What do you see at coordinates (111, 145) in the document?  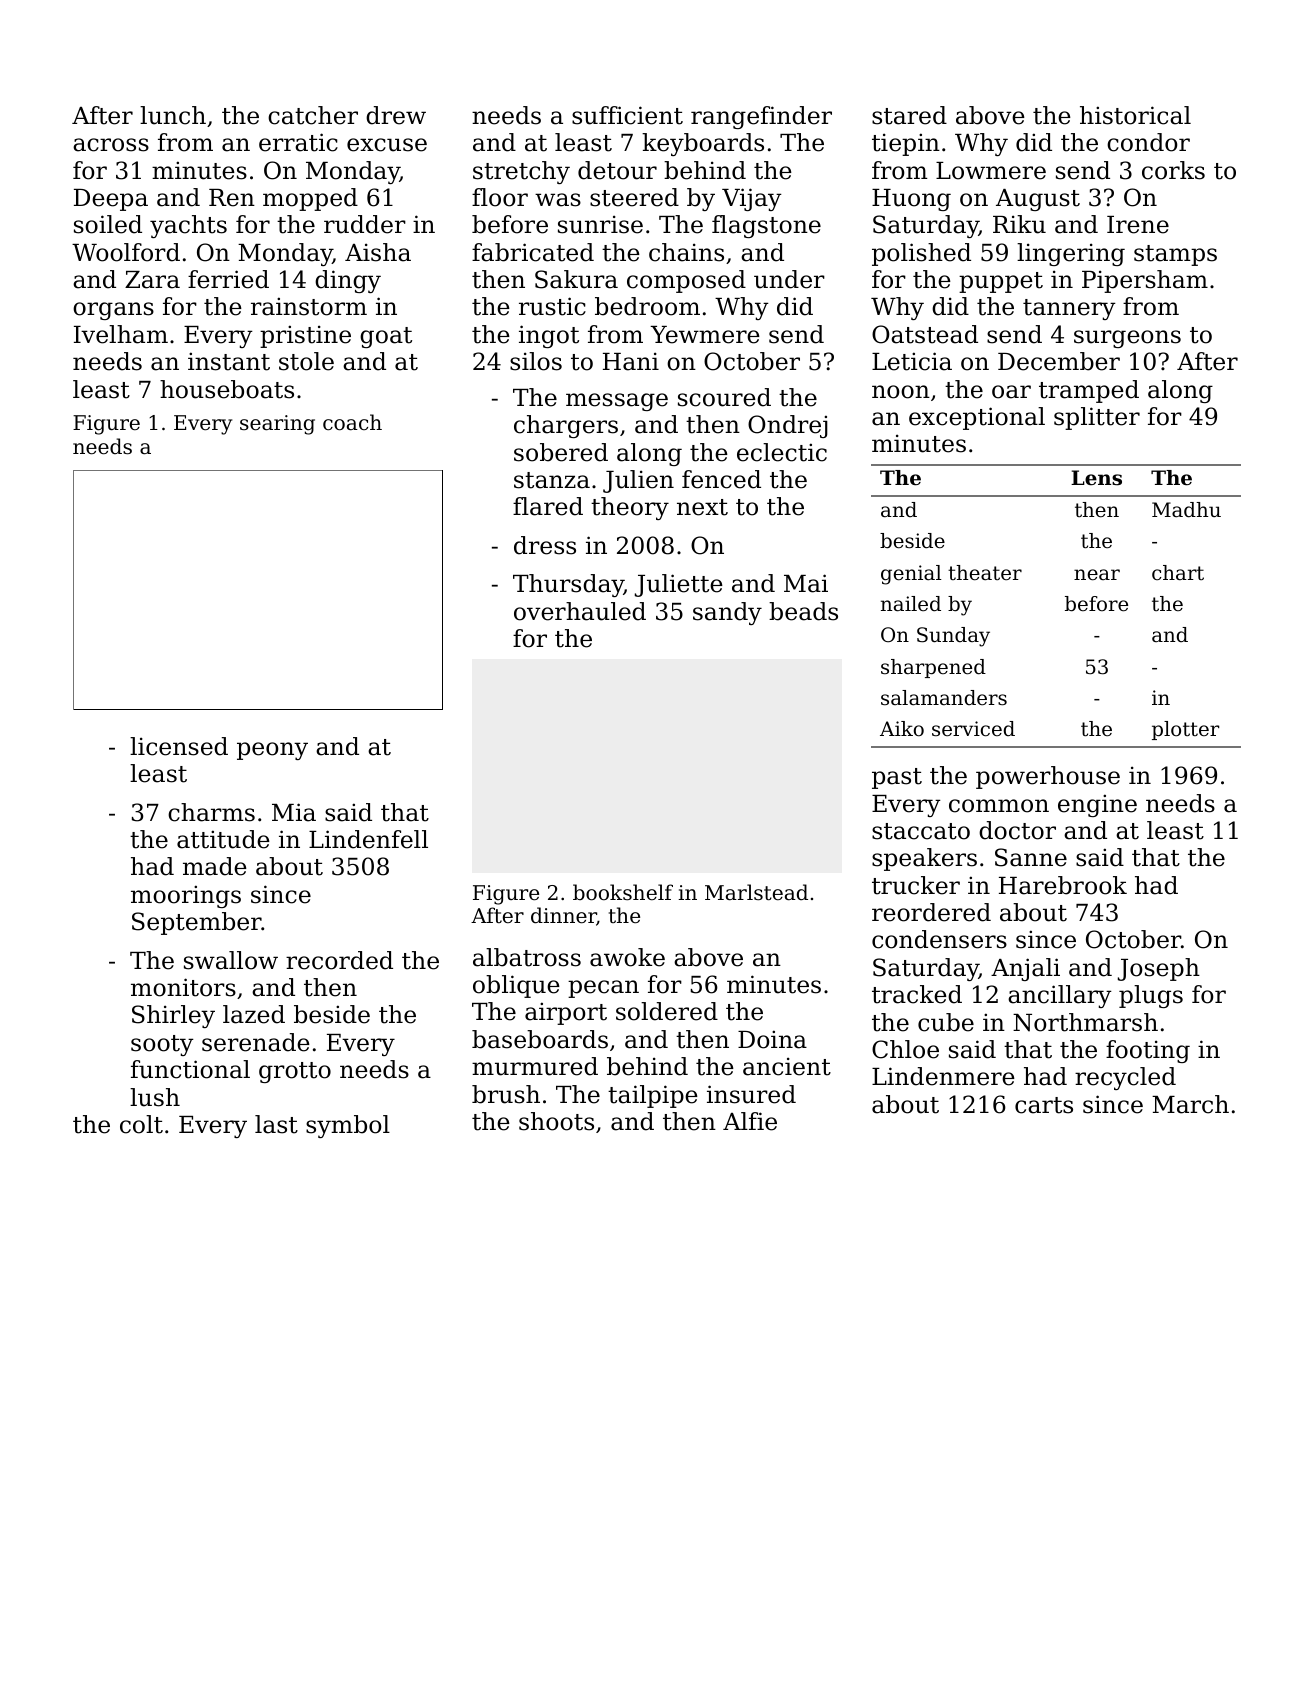 I see `across` at bounding box center [111, 145].
